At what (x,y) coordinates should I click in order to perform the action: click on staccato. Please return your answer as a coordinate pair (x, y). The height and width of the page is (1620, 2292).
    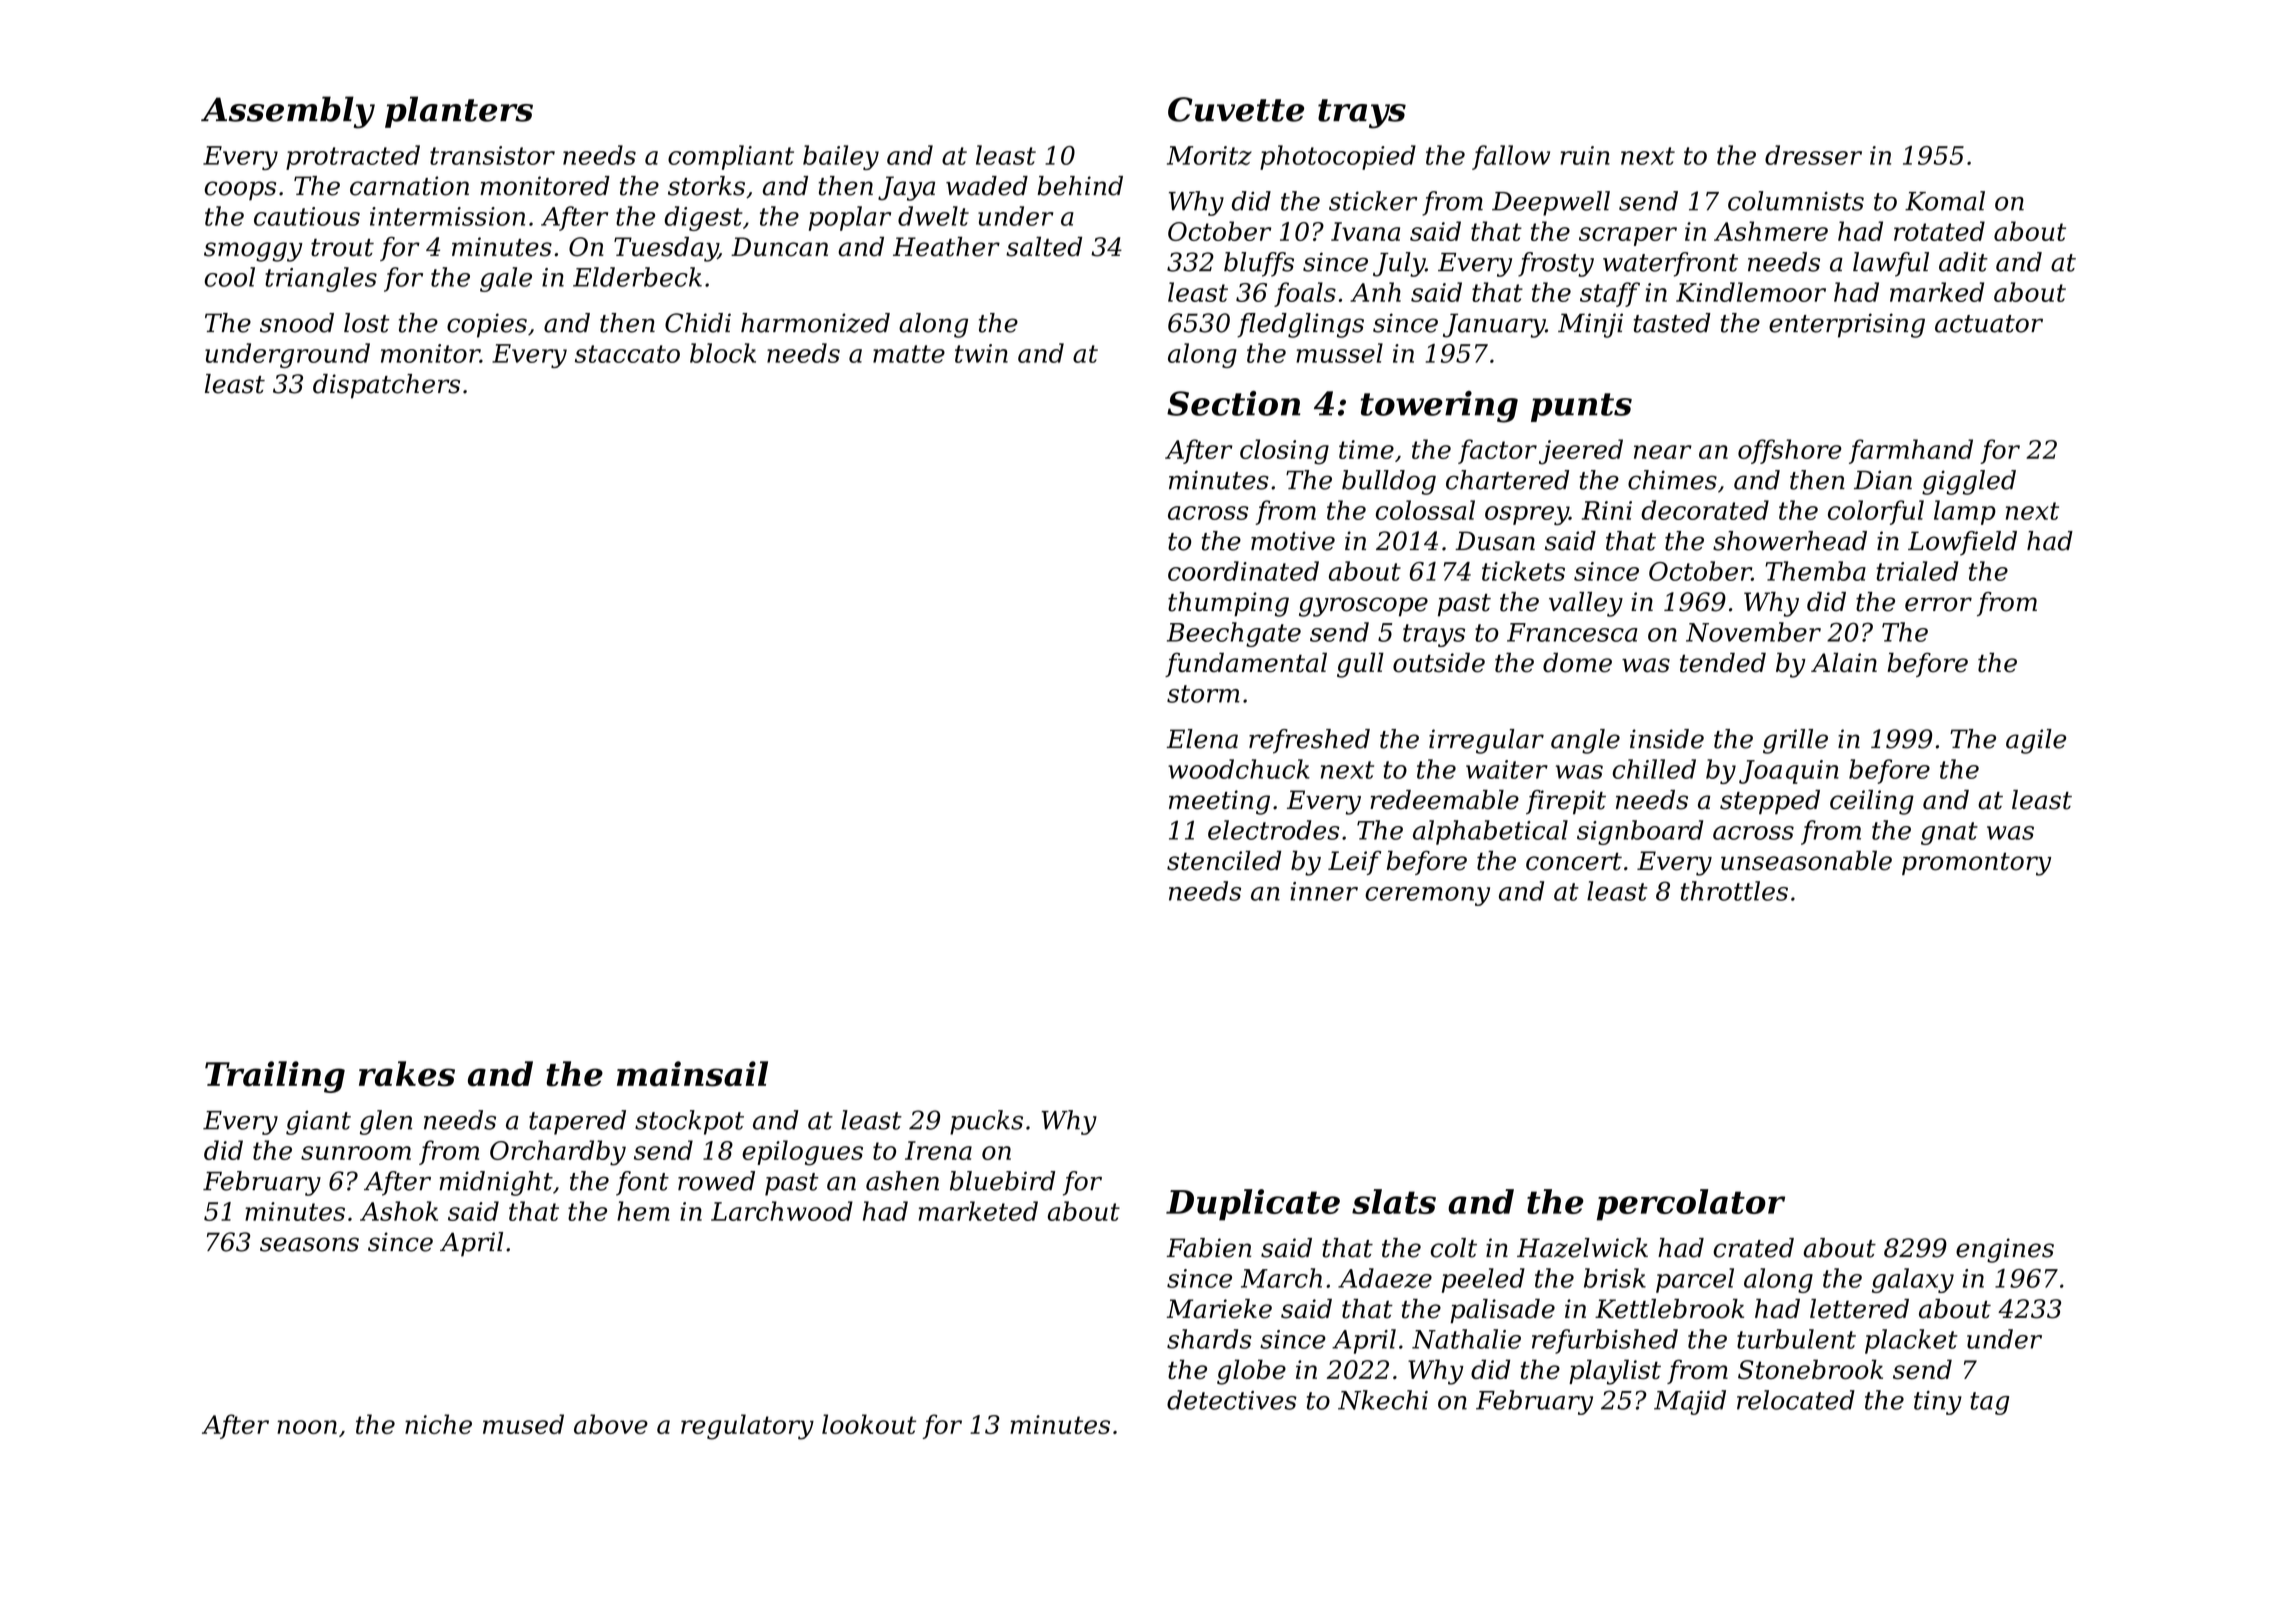
    Looking at the image, I should click on (627, 354).
